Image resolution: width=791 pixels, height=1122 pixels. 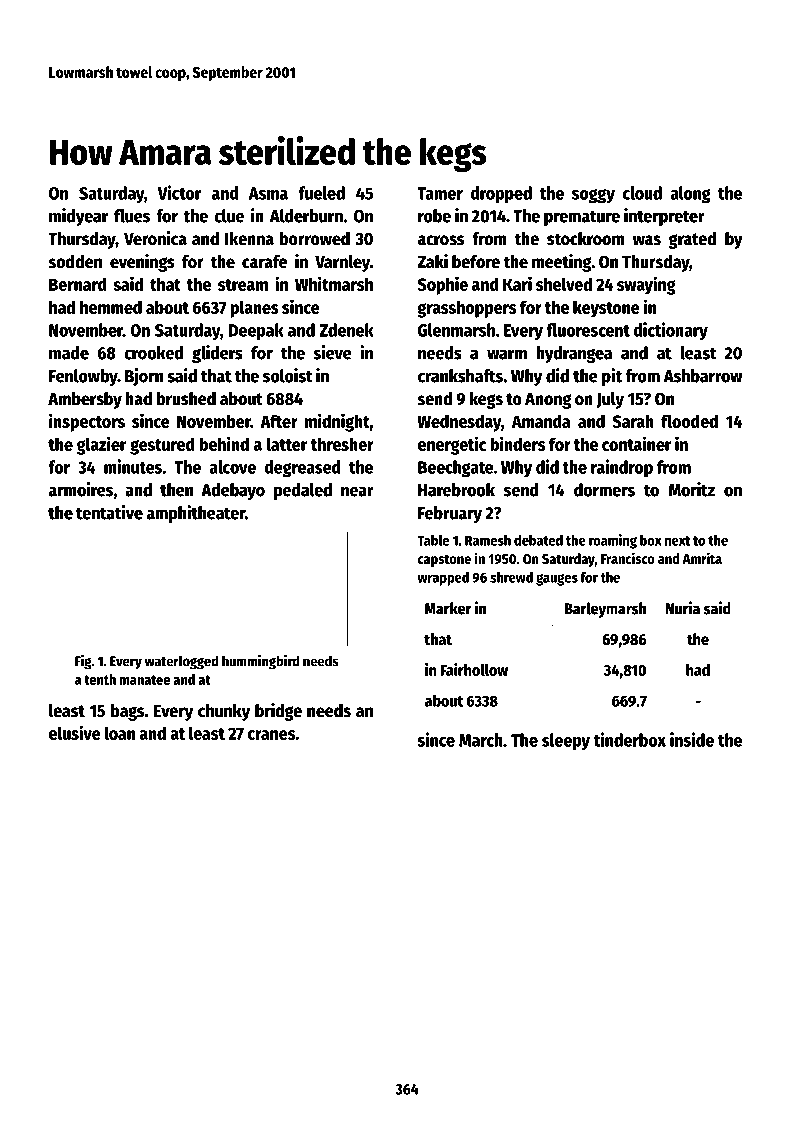 What do you see at coordinates (144, 680) in the screenshot?
I see `manatee` at bounding box center [144, 680].
